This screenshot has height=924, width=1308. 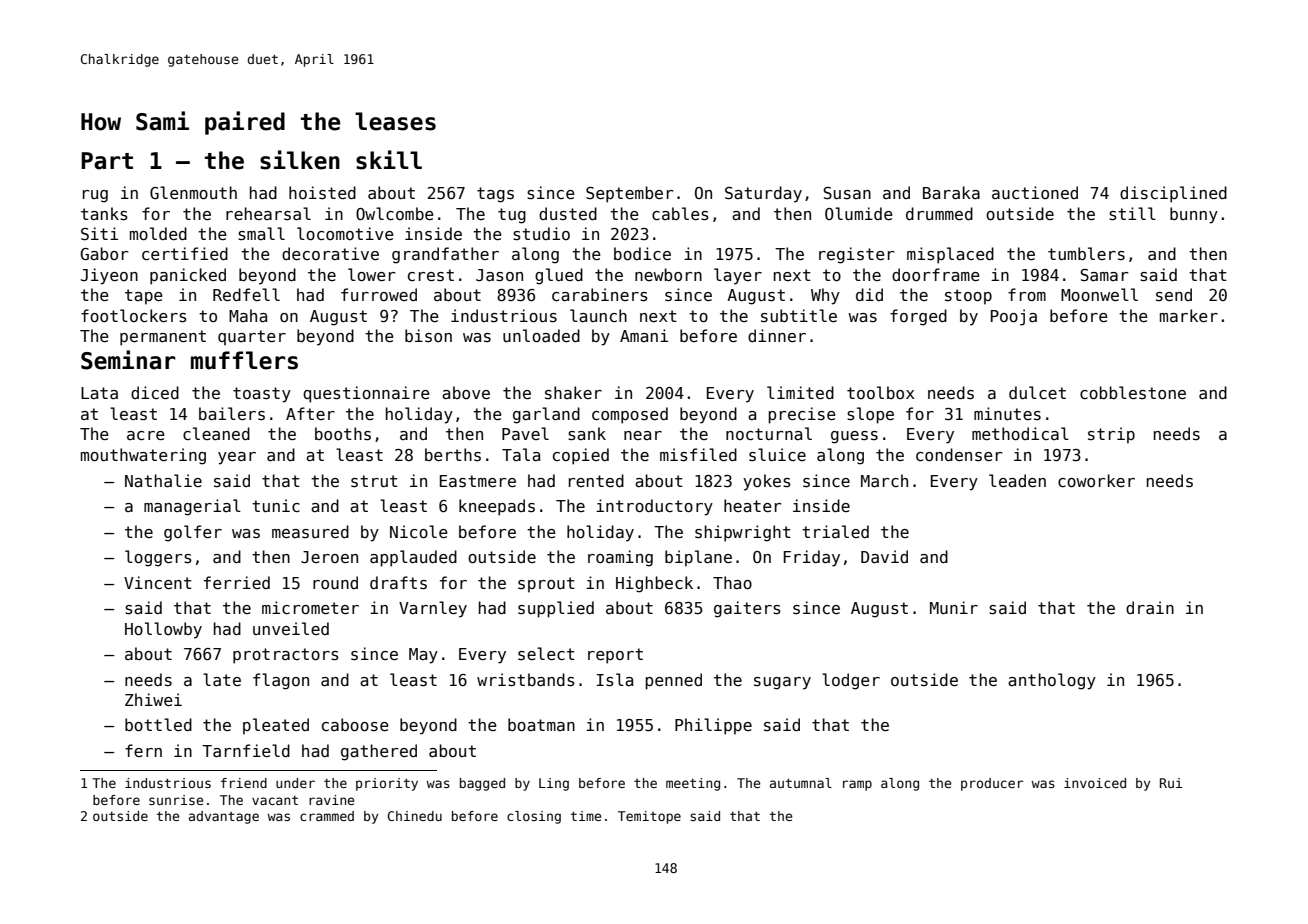 I want to click on mufflers, so click(x=244, y=360).
